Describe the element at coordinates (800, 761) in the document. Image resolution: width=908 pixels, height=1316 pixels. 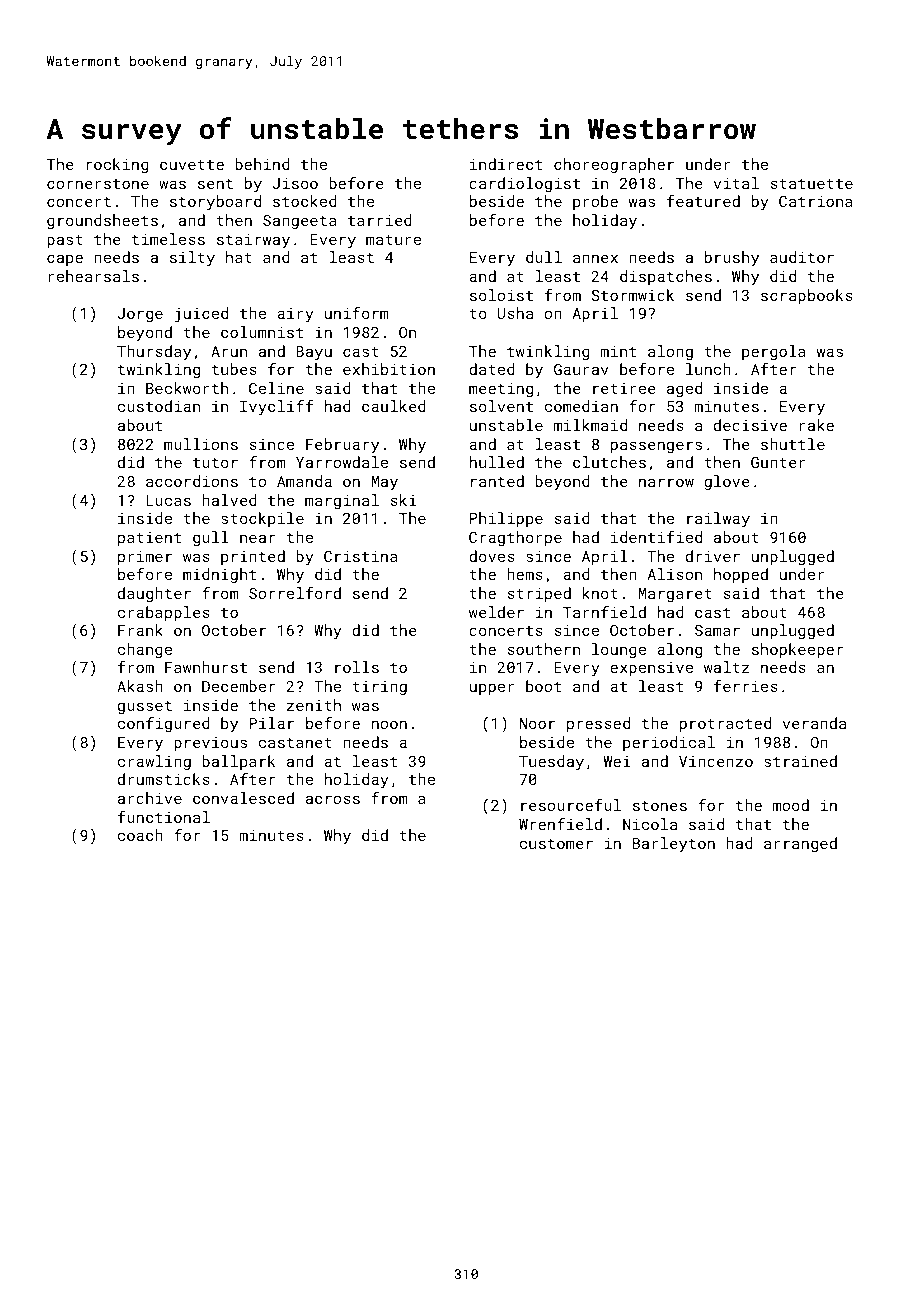
I see `strained` at that location.
